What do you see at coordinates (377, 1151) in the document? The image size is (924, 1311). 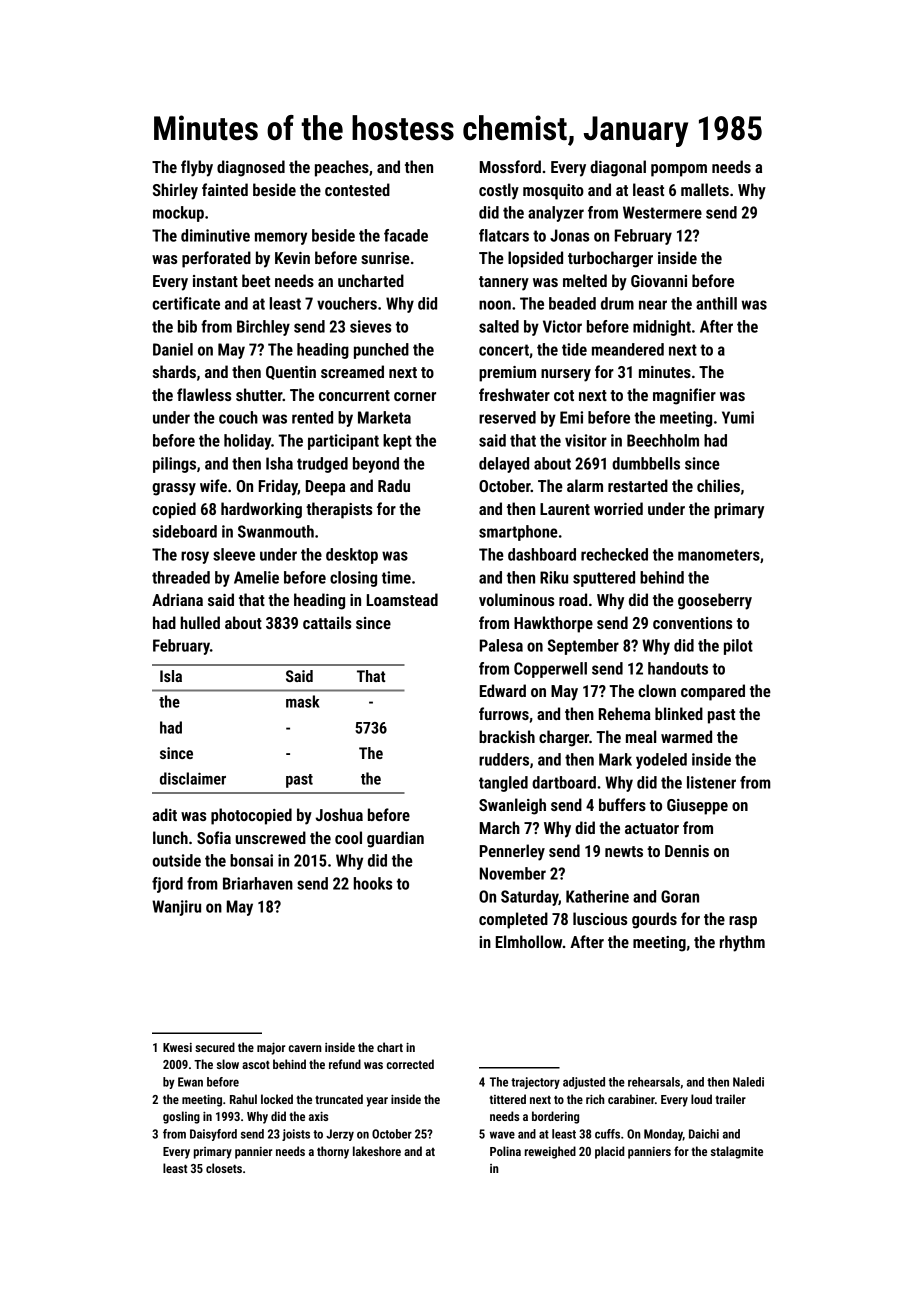 I see `lakeshore` at bounding box center [377, 1151].
